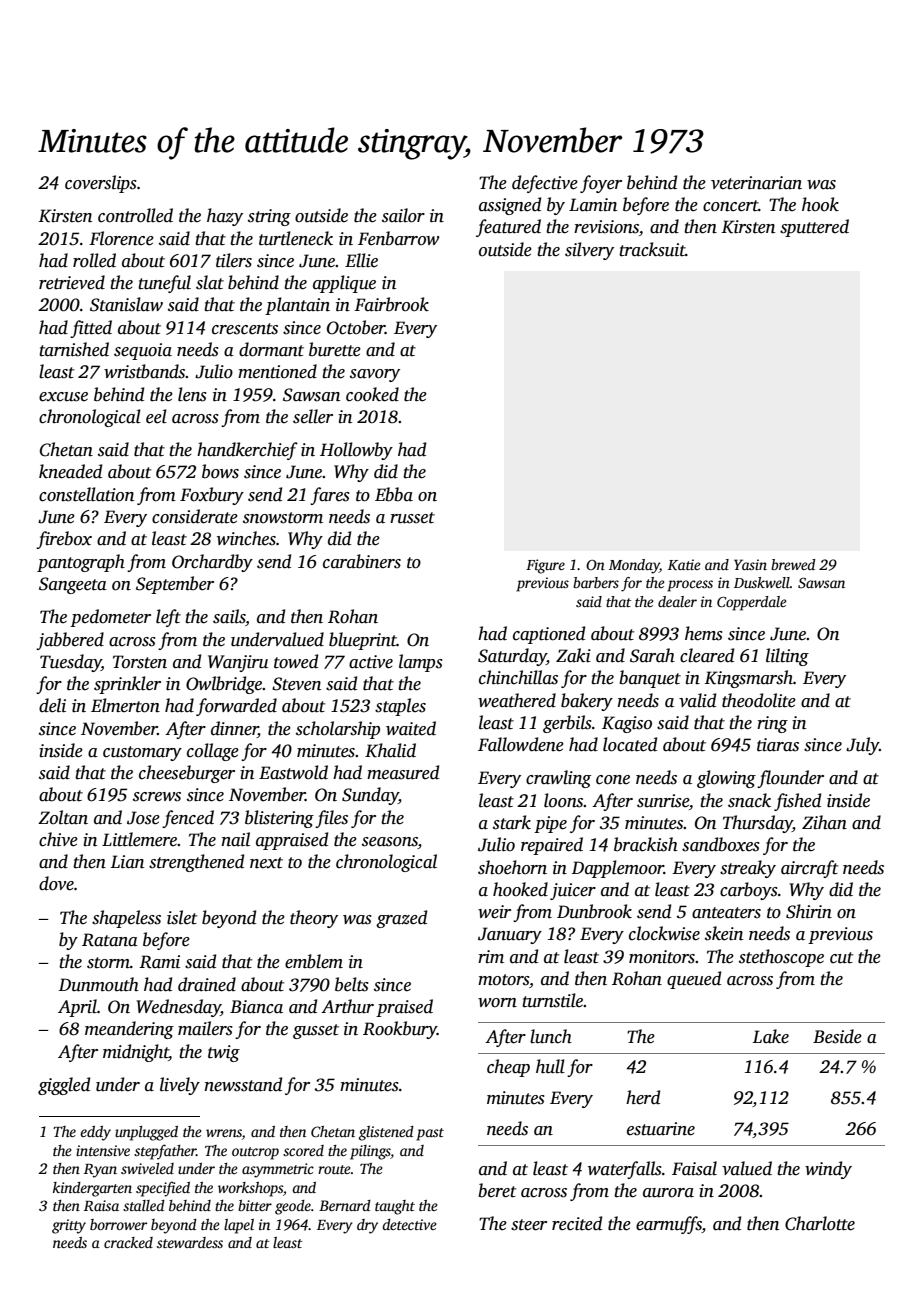  Describe the element at coordinates (577, 1223) in the screenshot. I see `recited` at that location.
